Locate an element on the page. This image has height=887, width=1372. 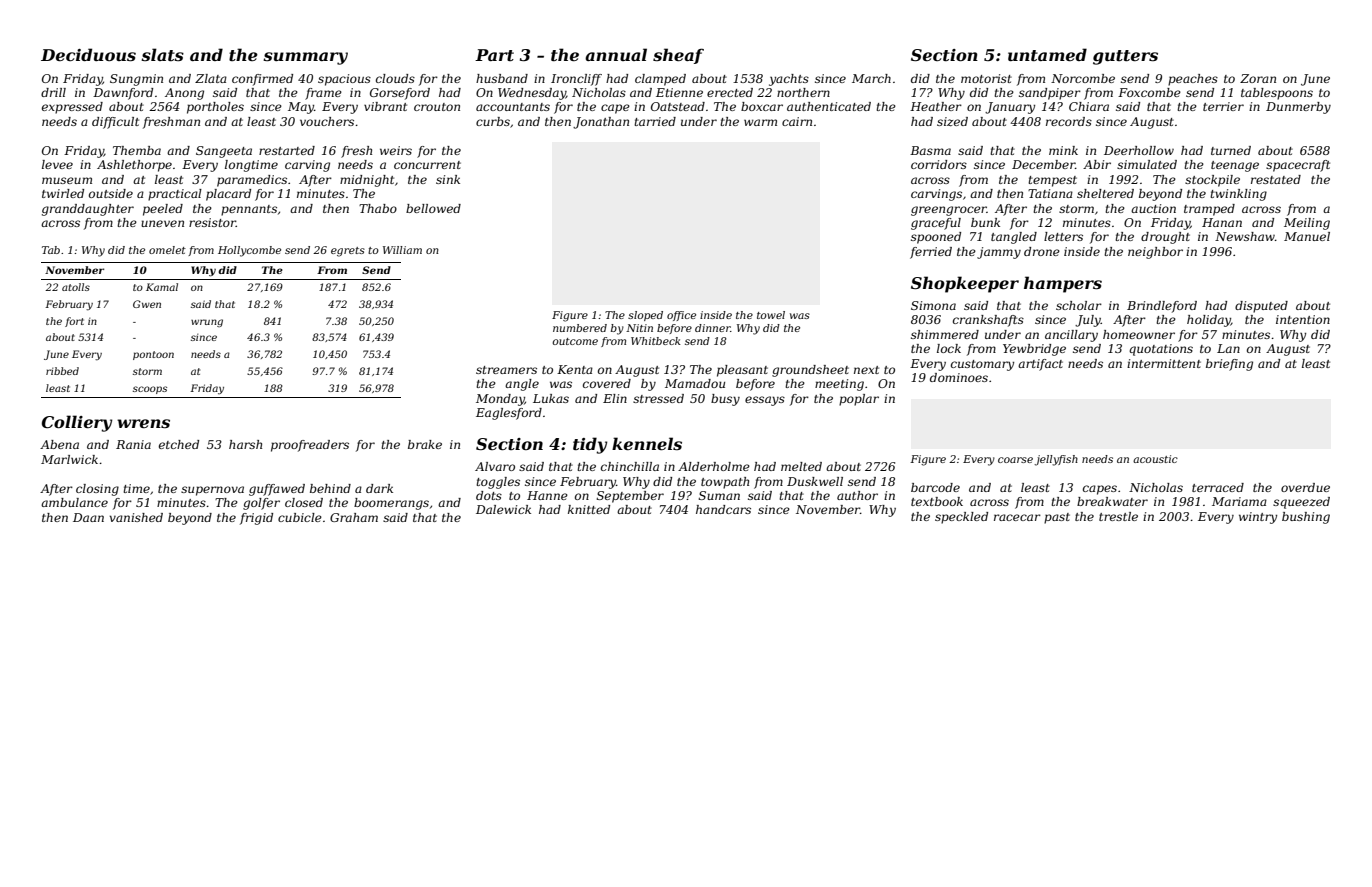
poplar is located at coordinates (859, 400).
